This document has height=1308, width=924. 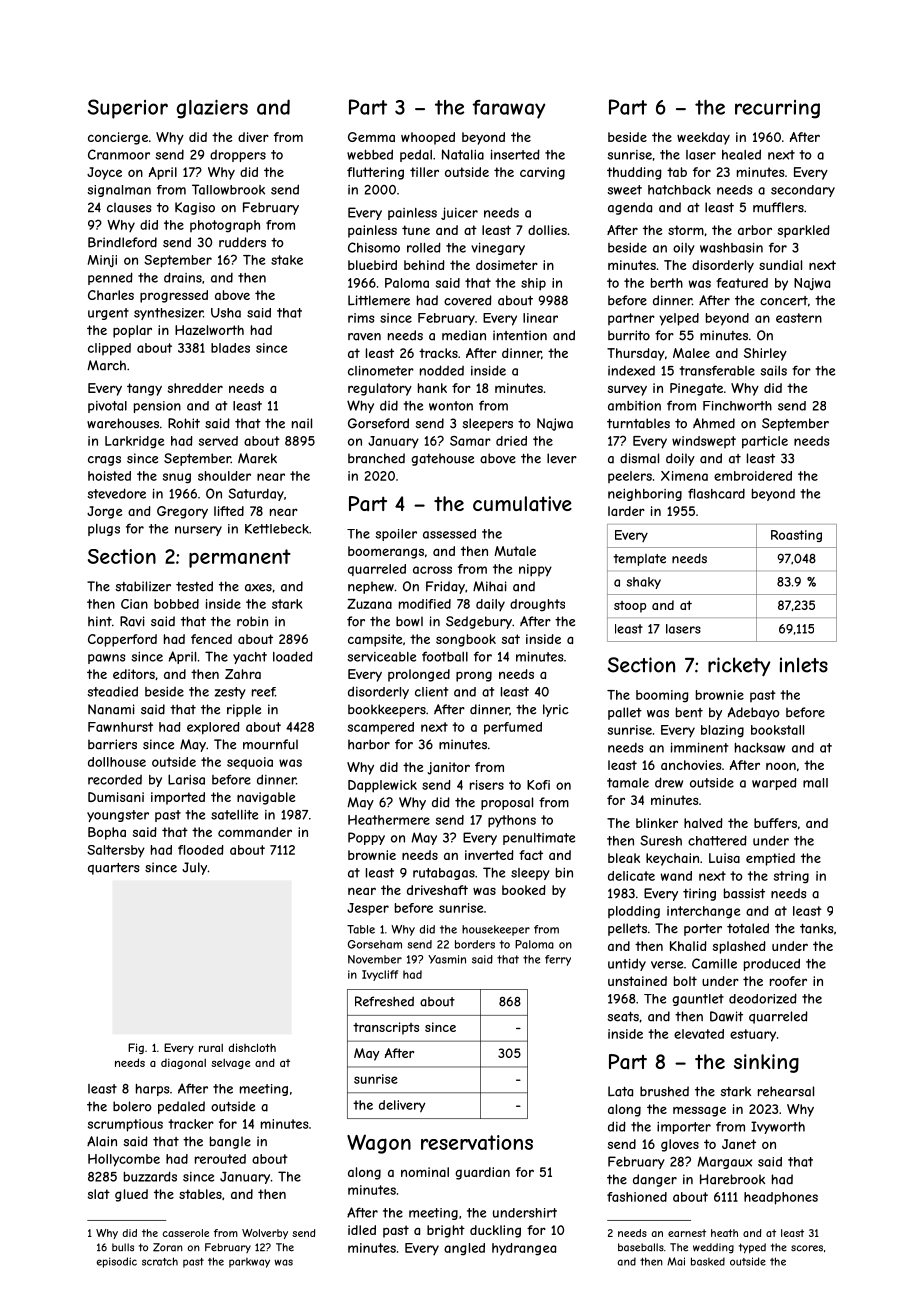 What do you see at coordinates (220, 1159) in the document?
I see `rerouted` at bounding box center [220, 1159].
